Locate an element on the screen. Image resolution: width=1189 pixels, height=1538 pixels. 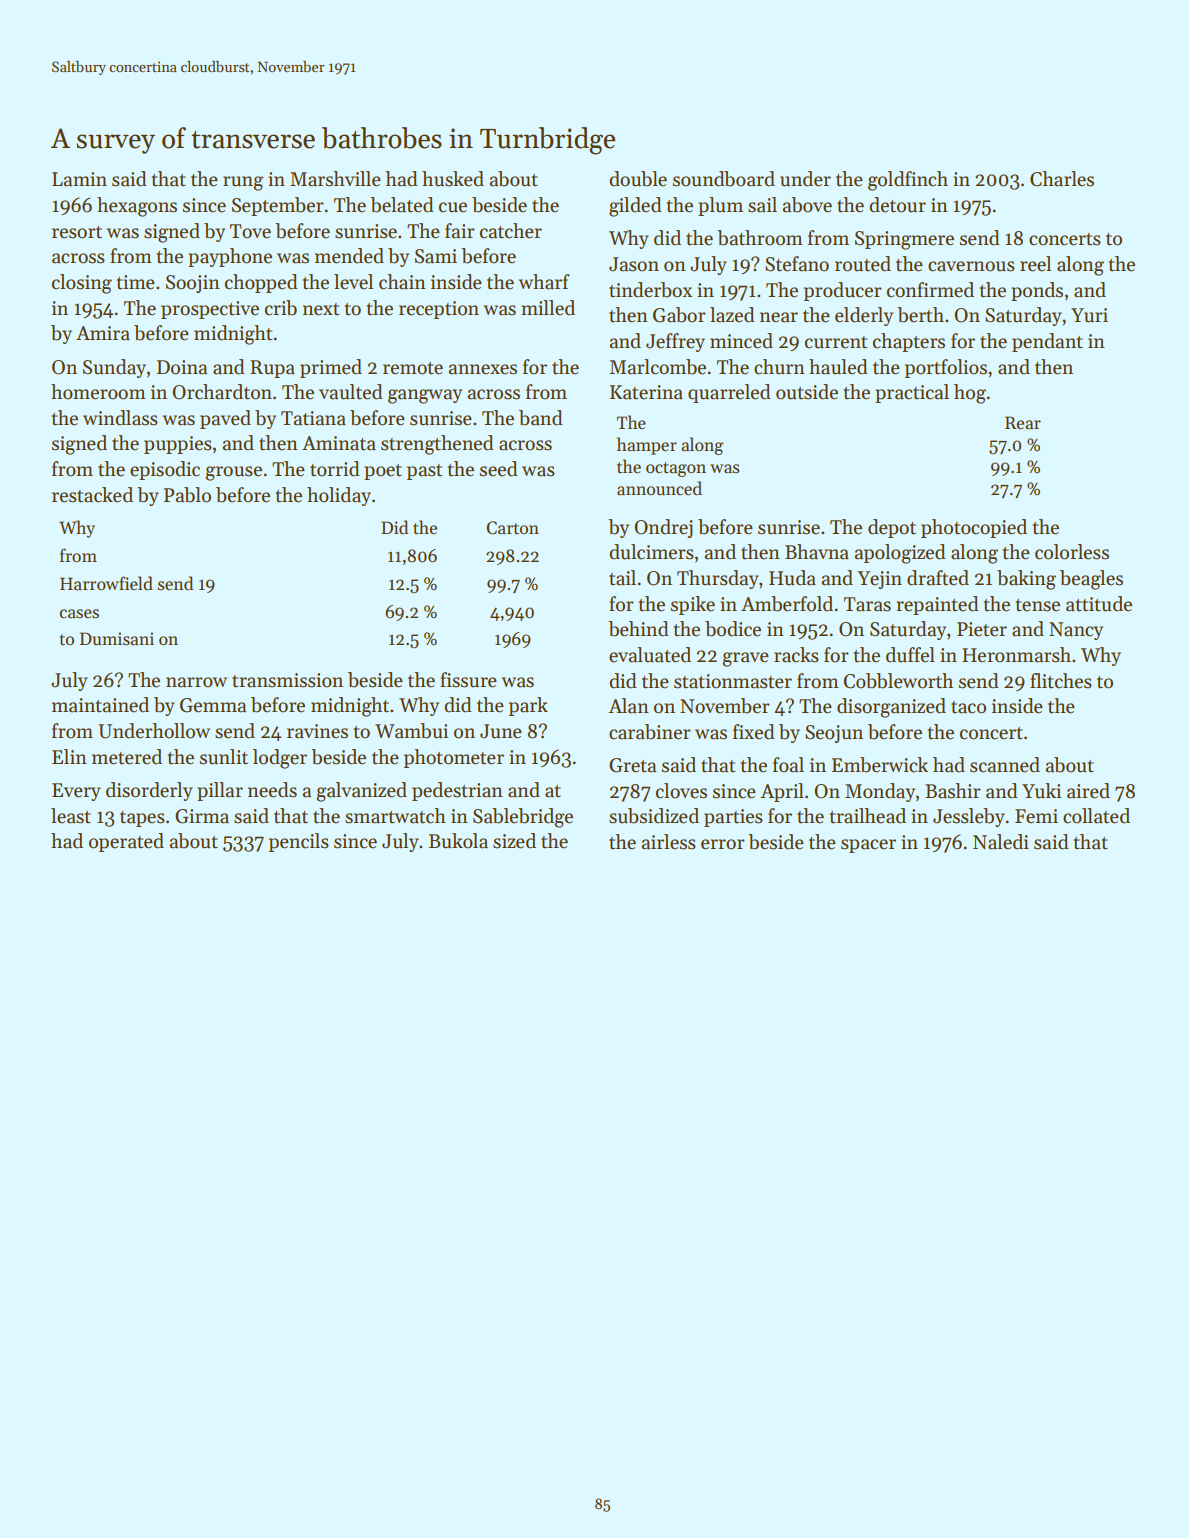
double is located at coordinates (638, 179).
